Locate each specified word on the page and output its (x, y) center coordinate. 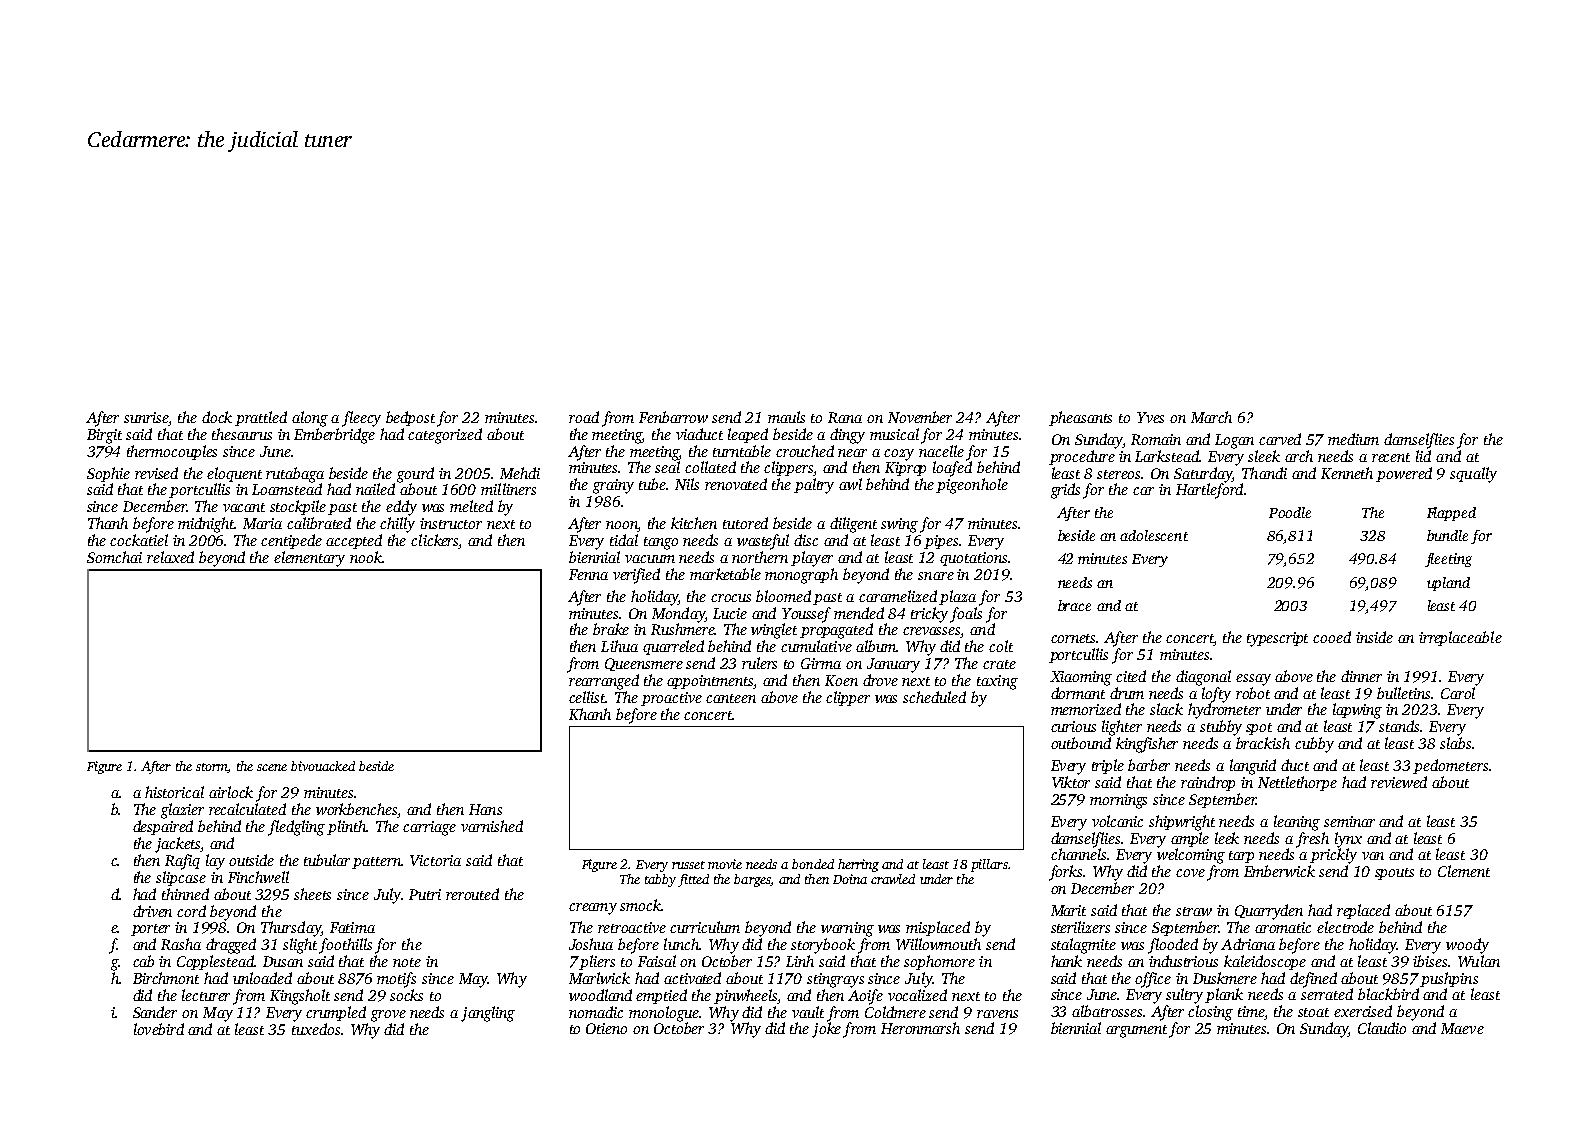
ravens (997, 1014)
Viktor (1071, 782)
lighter (1122, 728)
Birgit (104, 436)
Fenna (588, 574)
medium (1353, 439)
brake (611, 629)
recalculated (247, 809)
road (584, 417)
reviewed (1399, 782)
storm (211, 767)
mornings (1118, 801)
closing (1210, 1013)
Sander (155, 1012)
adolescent (1154, 535)
